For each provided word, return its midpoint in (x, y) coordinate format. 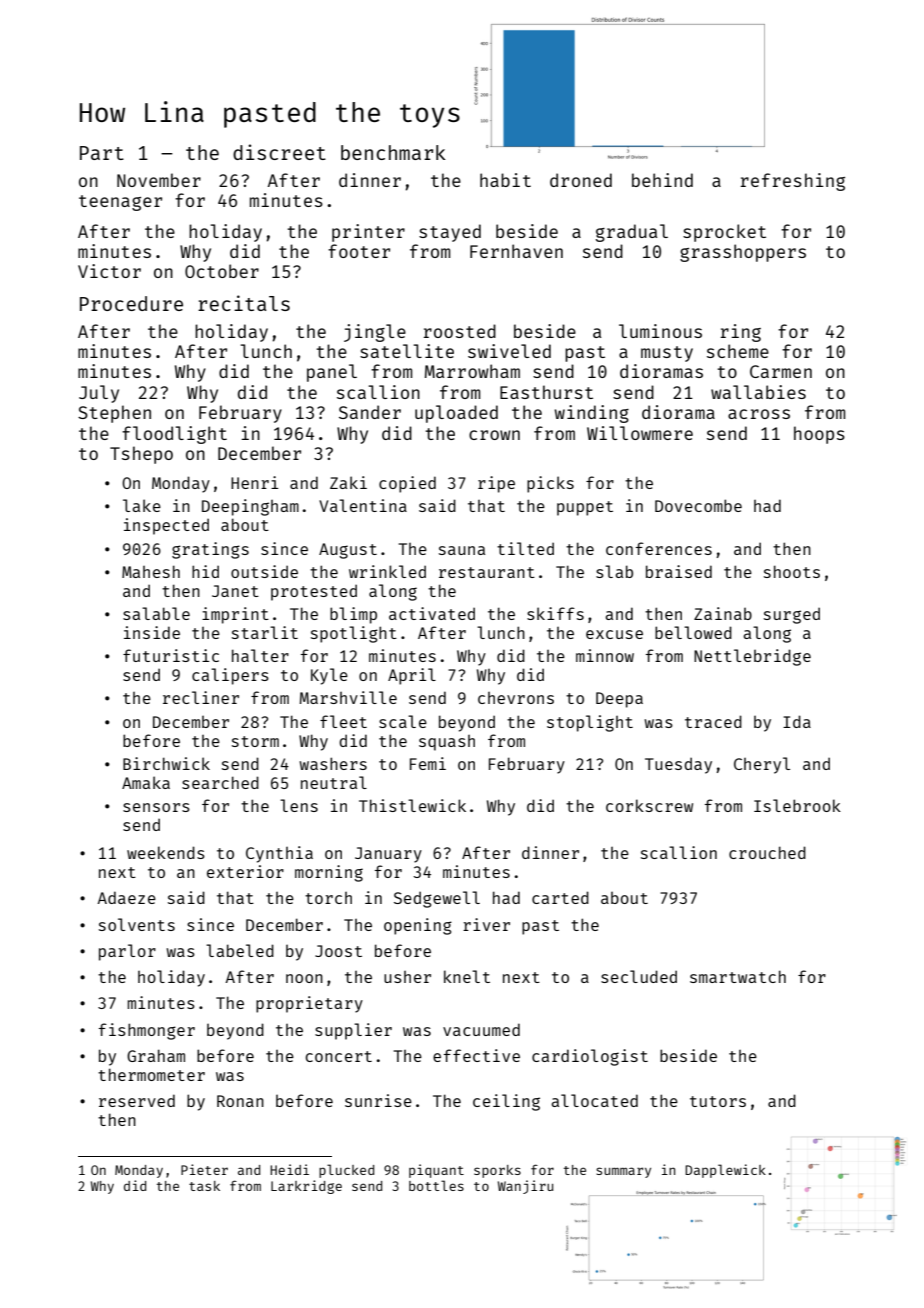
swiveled (509, 351)
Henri (254, 482)
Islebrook (797, 805)
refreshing (793, 182)
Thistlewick (412, 805)
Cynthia (279, 854)
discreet (279, 152)
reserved (137, 1100)
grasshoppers (743, 253)
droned (581, 180)
